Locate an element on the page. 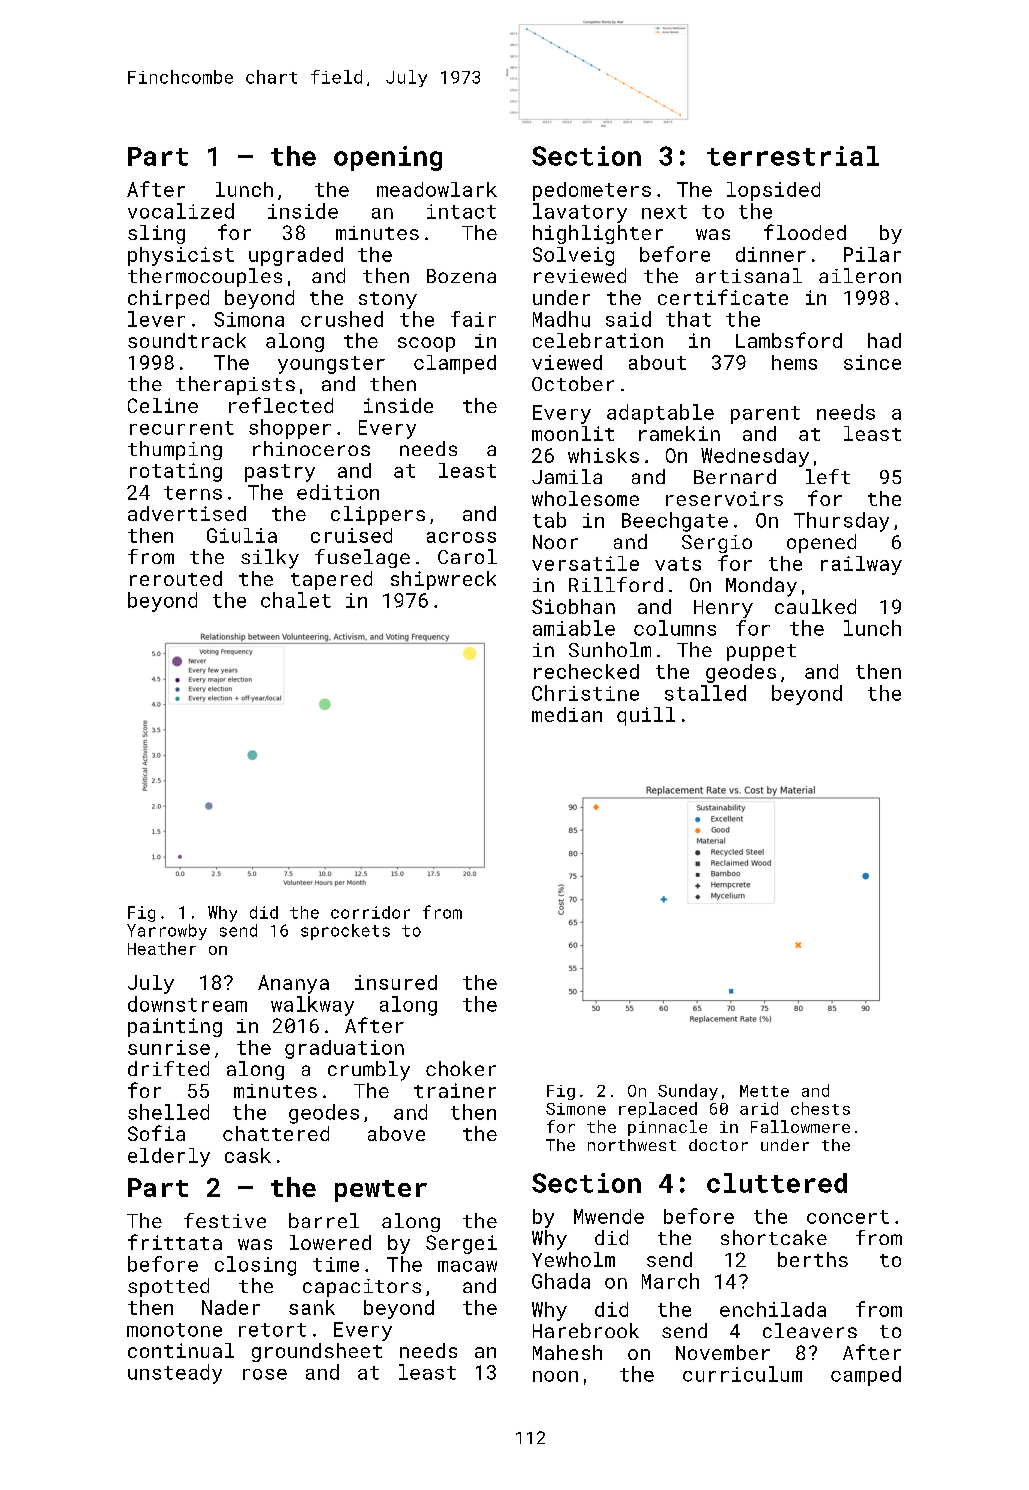 Image resolution: width=1029 pixels, height=1490 pixels. terrestrial is located at coordinates (793, 156).
